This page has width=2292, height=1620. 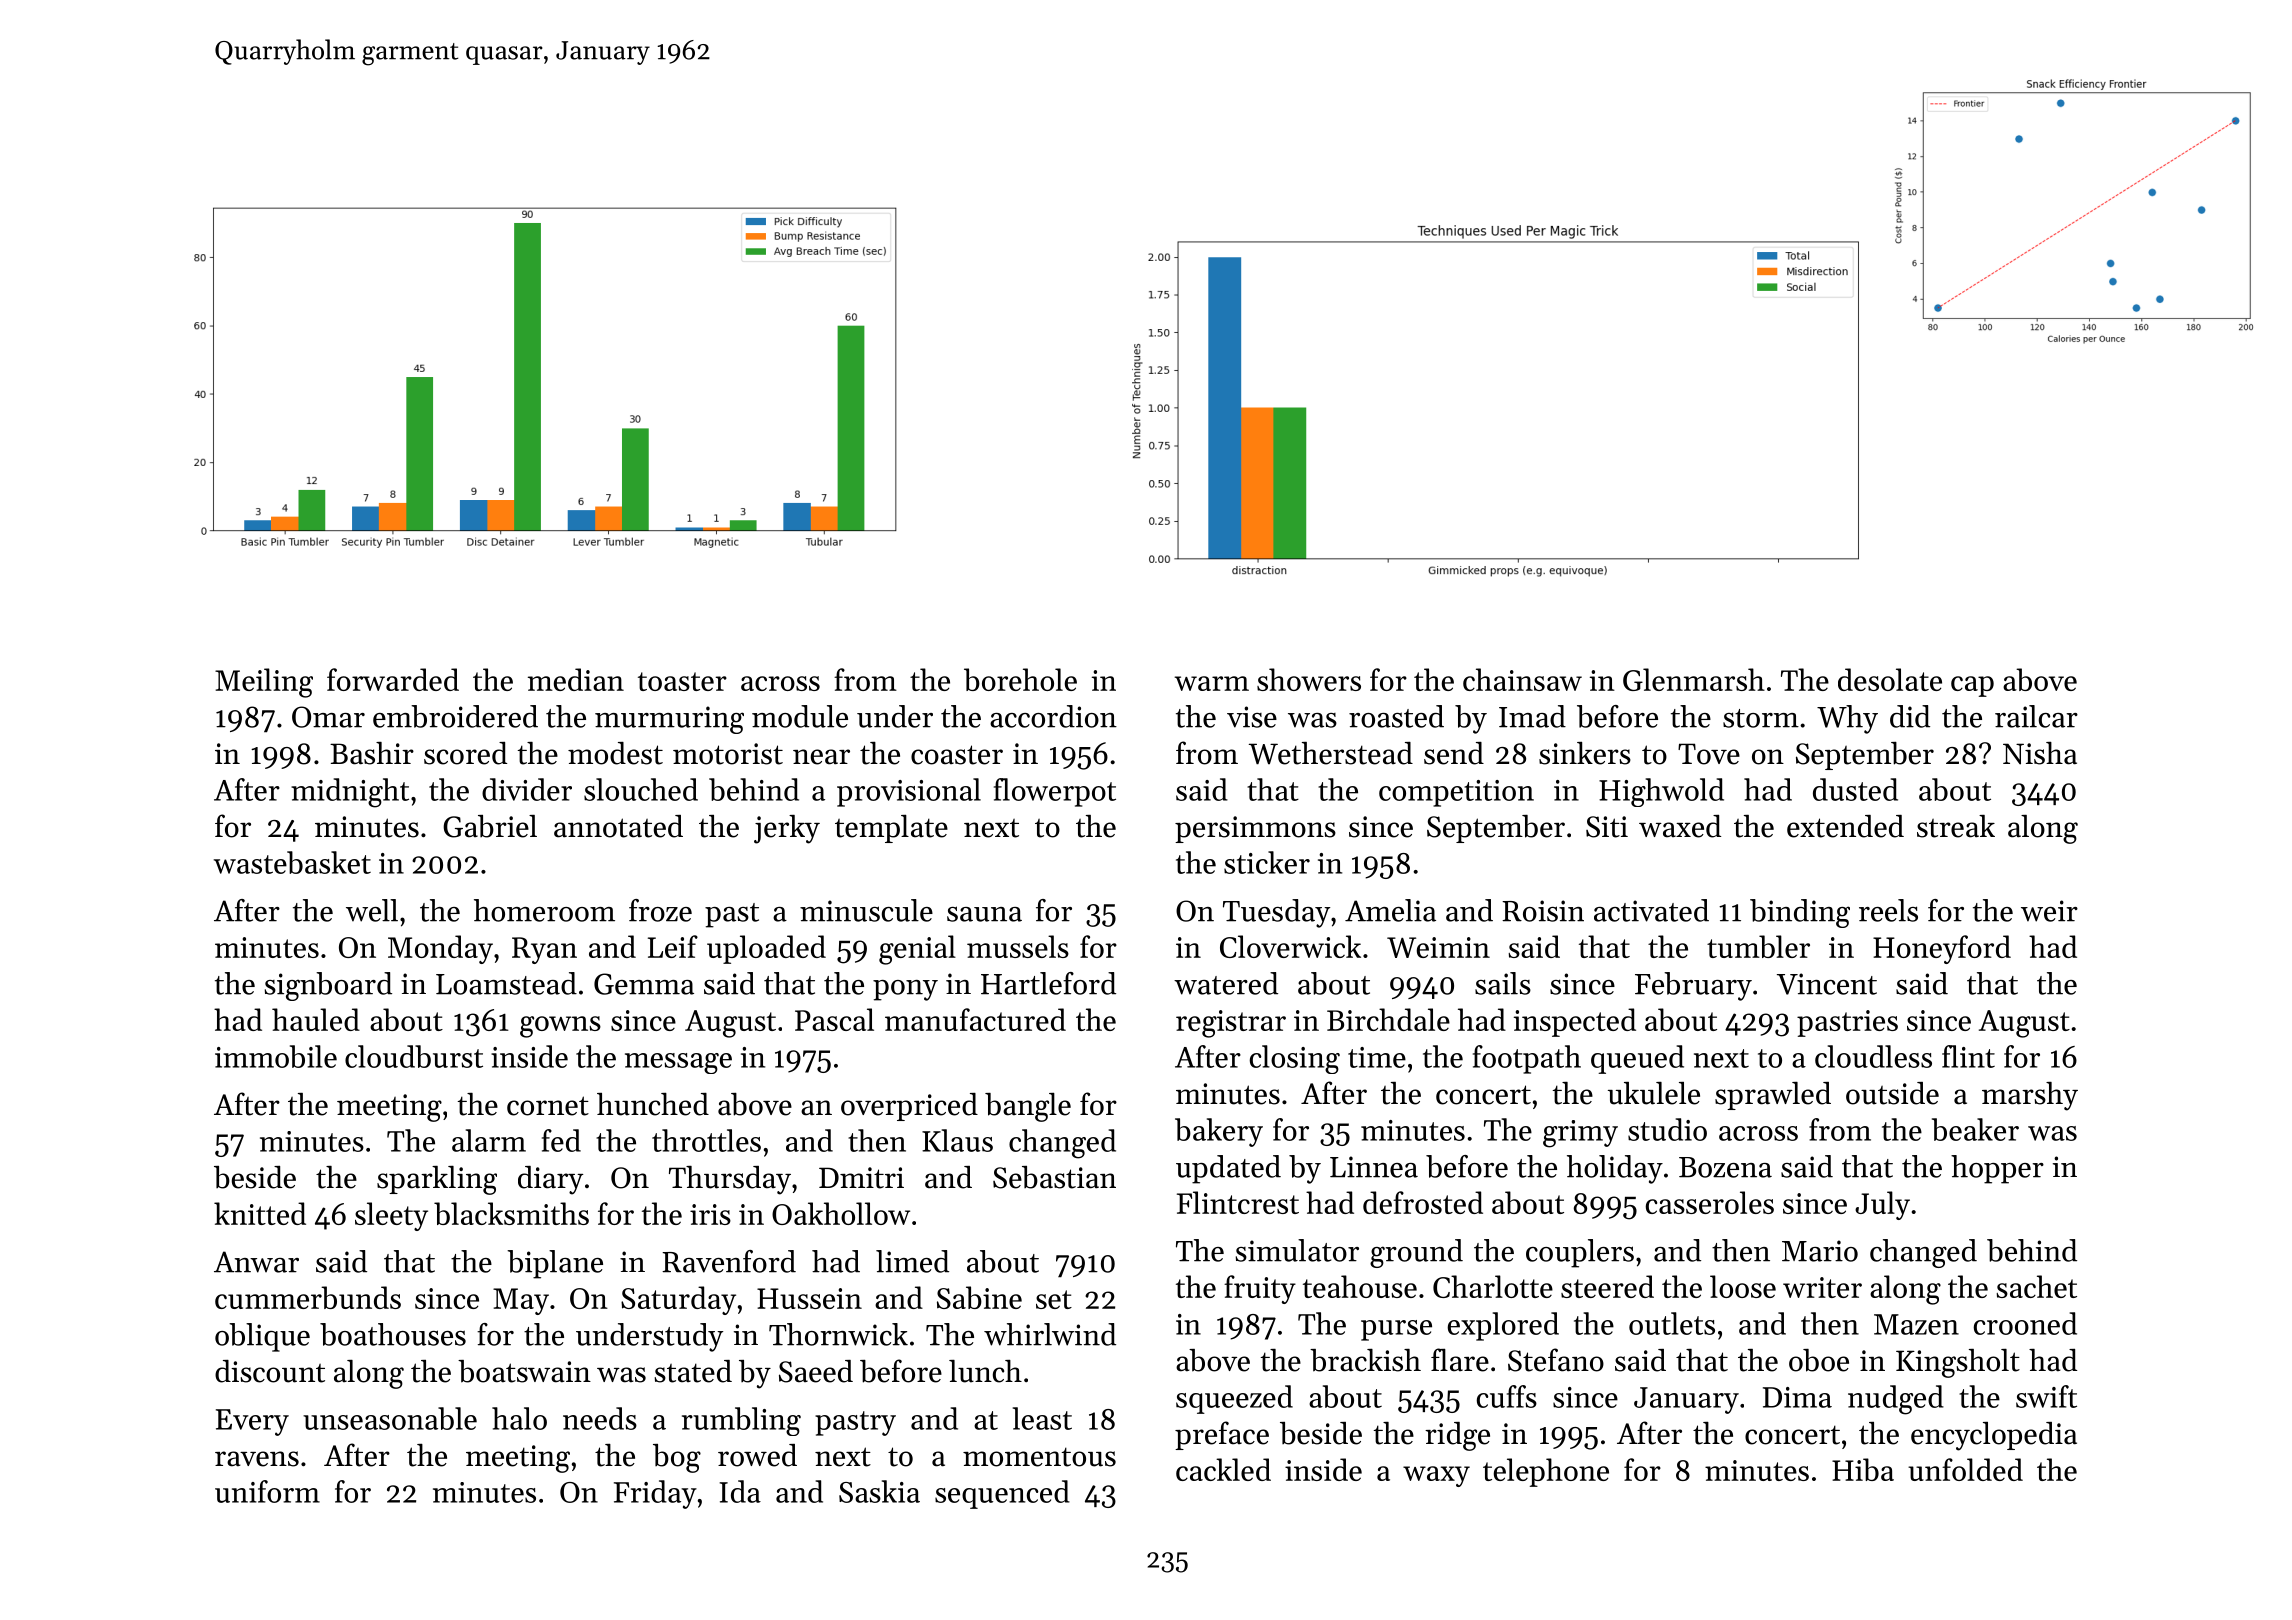 I want to click on sequenced, so click(x=1002, y=1494).
